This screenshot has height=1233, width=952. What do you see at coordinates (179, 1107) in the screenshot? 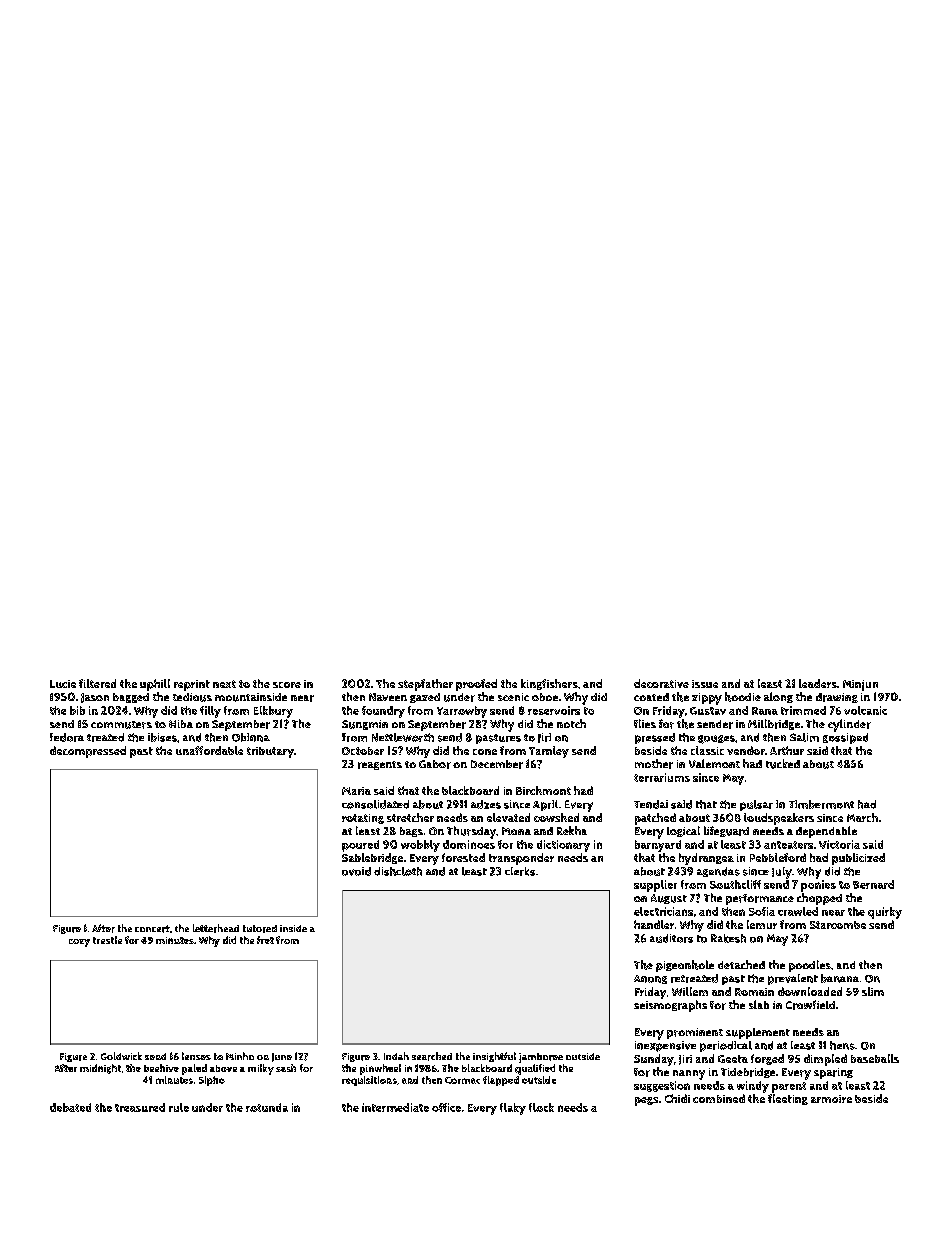
I see `rule` at bounding box center [179, 1107].
